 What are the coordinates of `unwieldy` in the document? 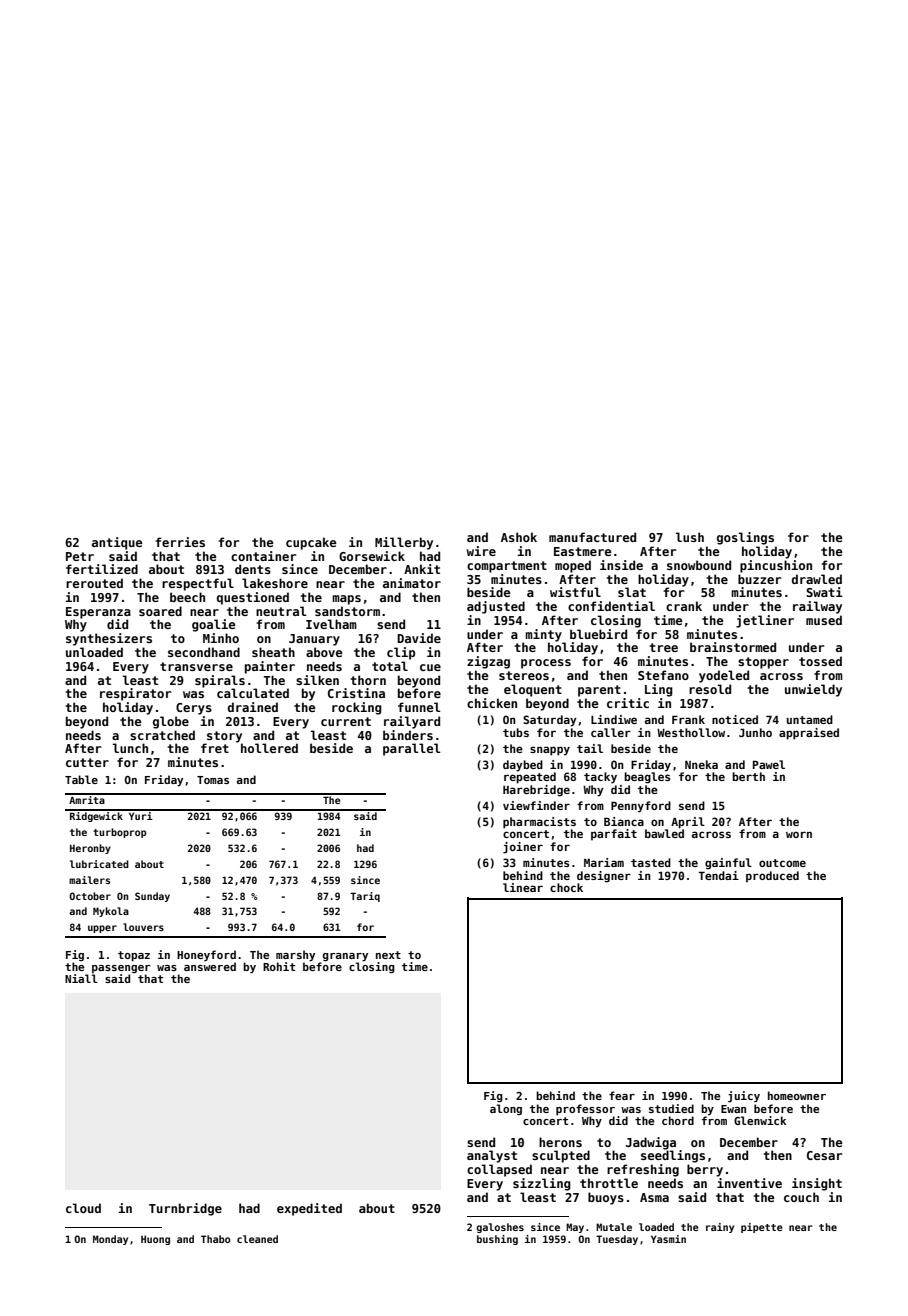 It's located at (813, 690).
